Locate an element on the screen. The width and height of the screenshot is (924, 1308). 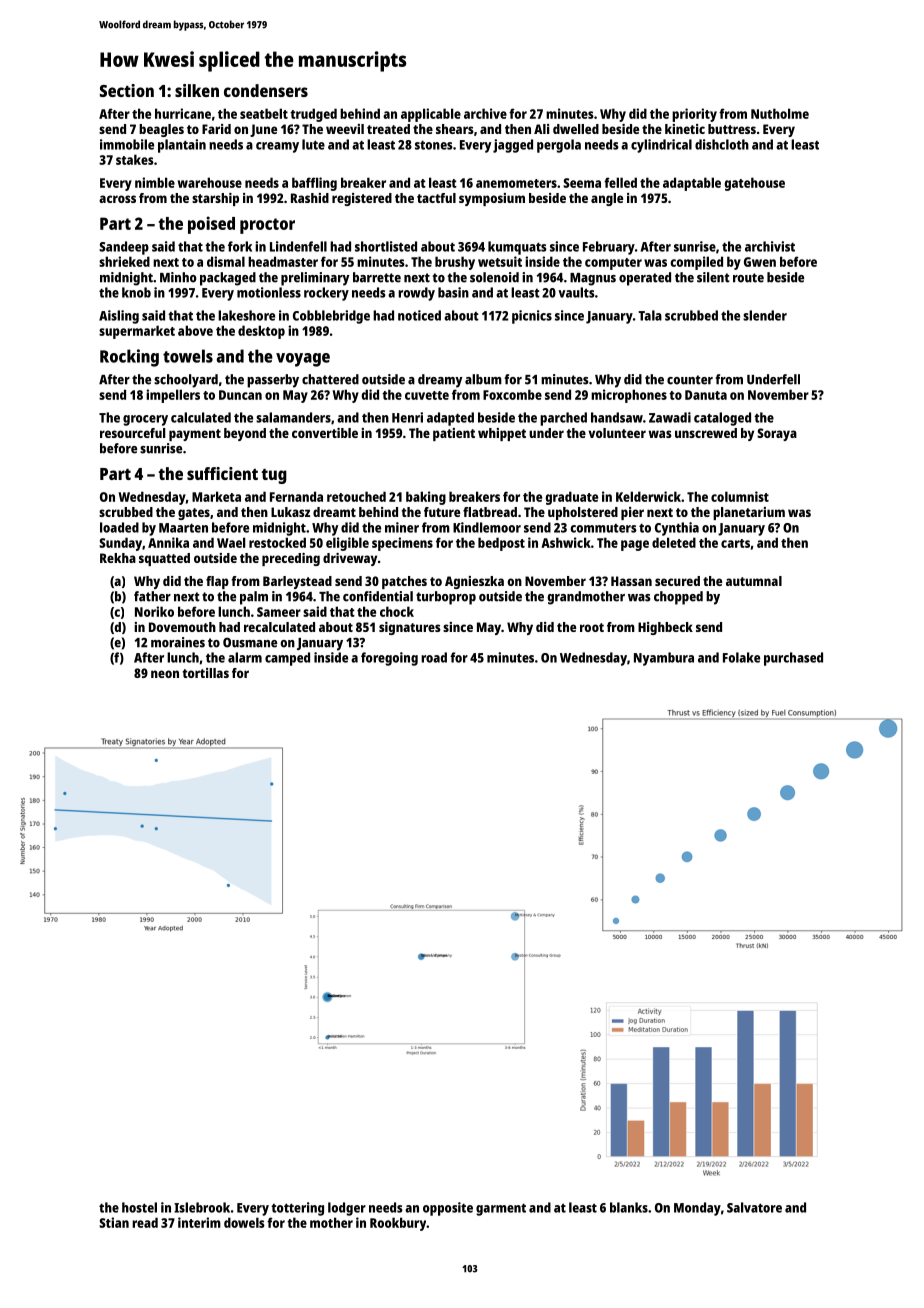
Rookbury is located at coordinates (398, 1224).
